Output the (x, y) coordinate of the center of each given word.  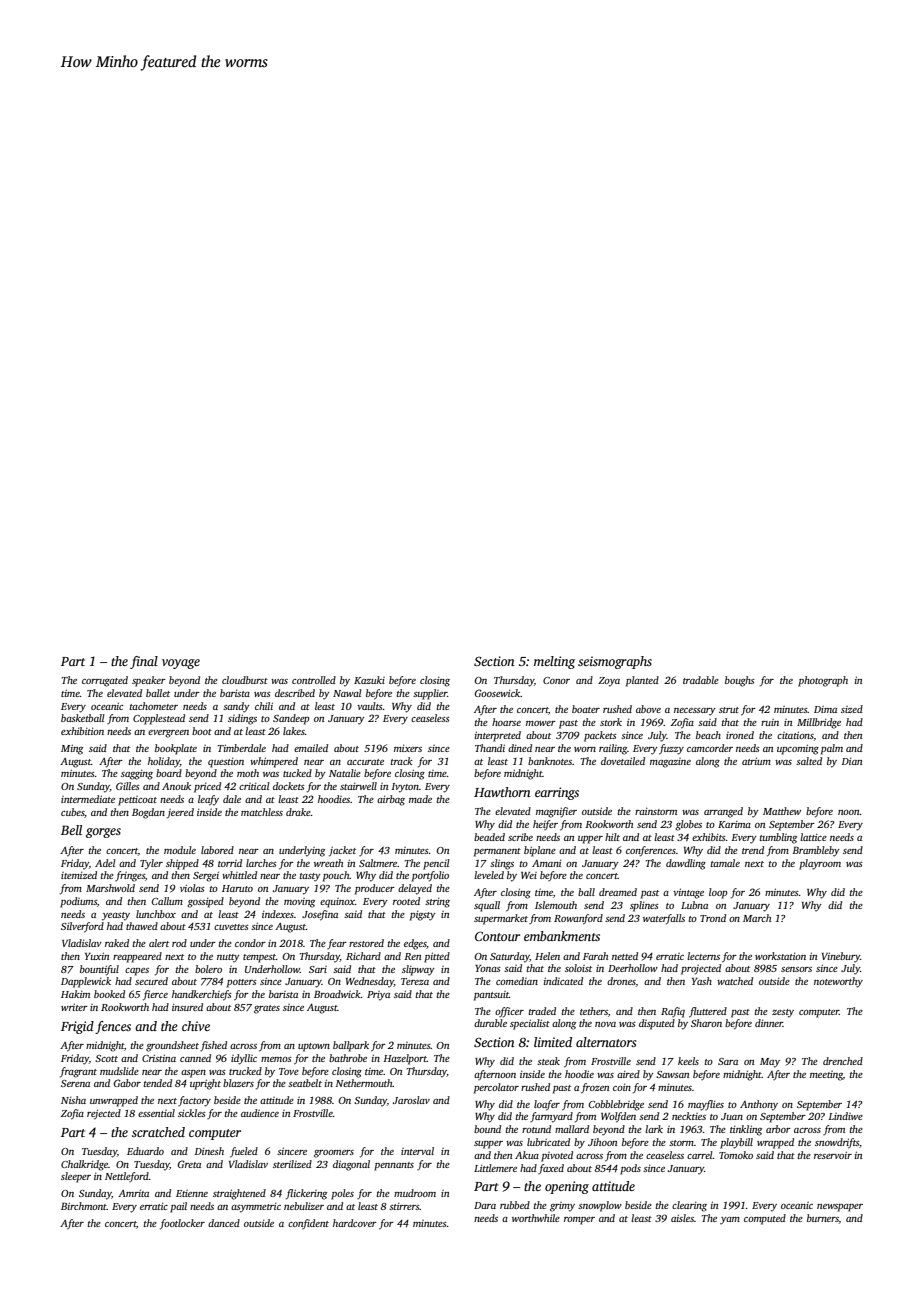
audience (260, 1113)
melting (554, 662)
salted (809, 761)
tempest (259, 958)
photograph (823, 681)
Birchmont (84, 1206)
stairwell (358, 786)
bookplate (176, 749)
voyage (181, 664)
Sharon (706, 1023)
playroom (820, 864)
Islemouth (556, 905)
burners (823, 1218)
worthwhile (536, 1218)
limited (553, 1042)
